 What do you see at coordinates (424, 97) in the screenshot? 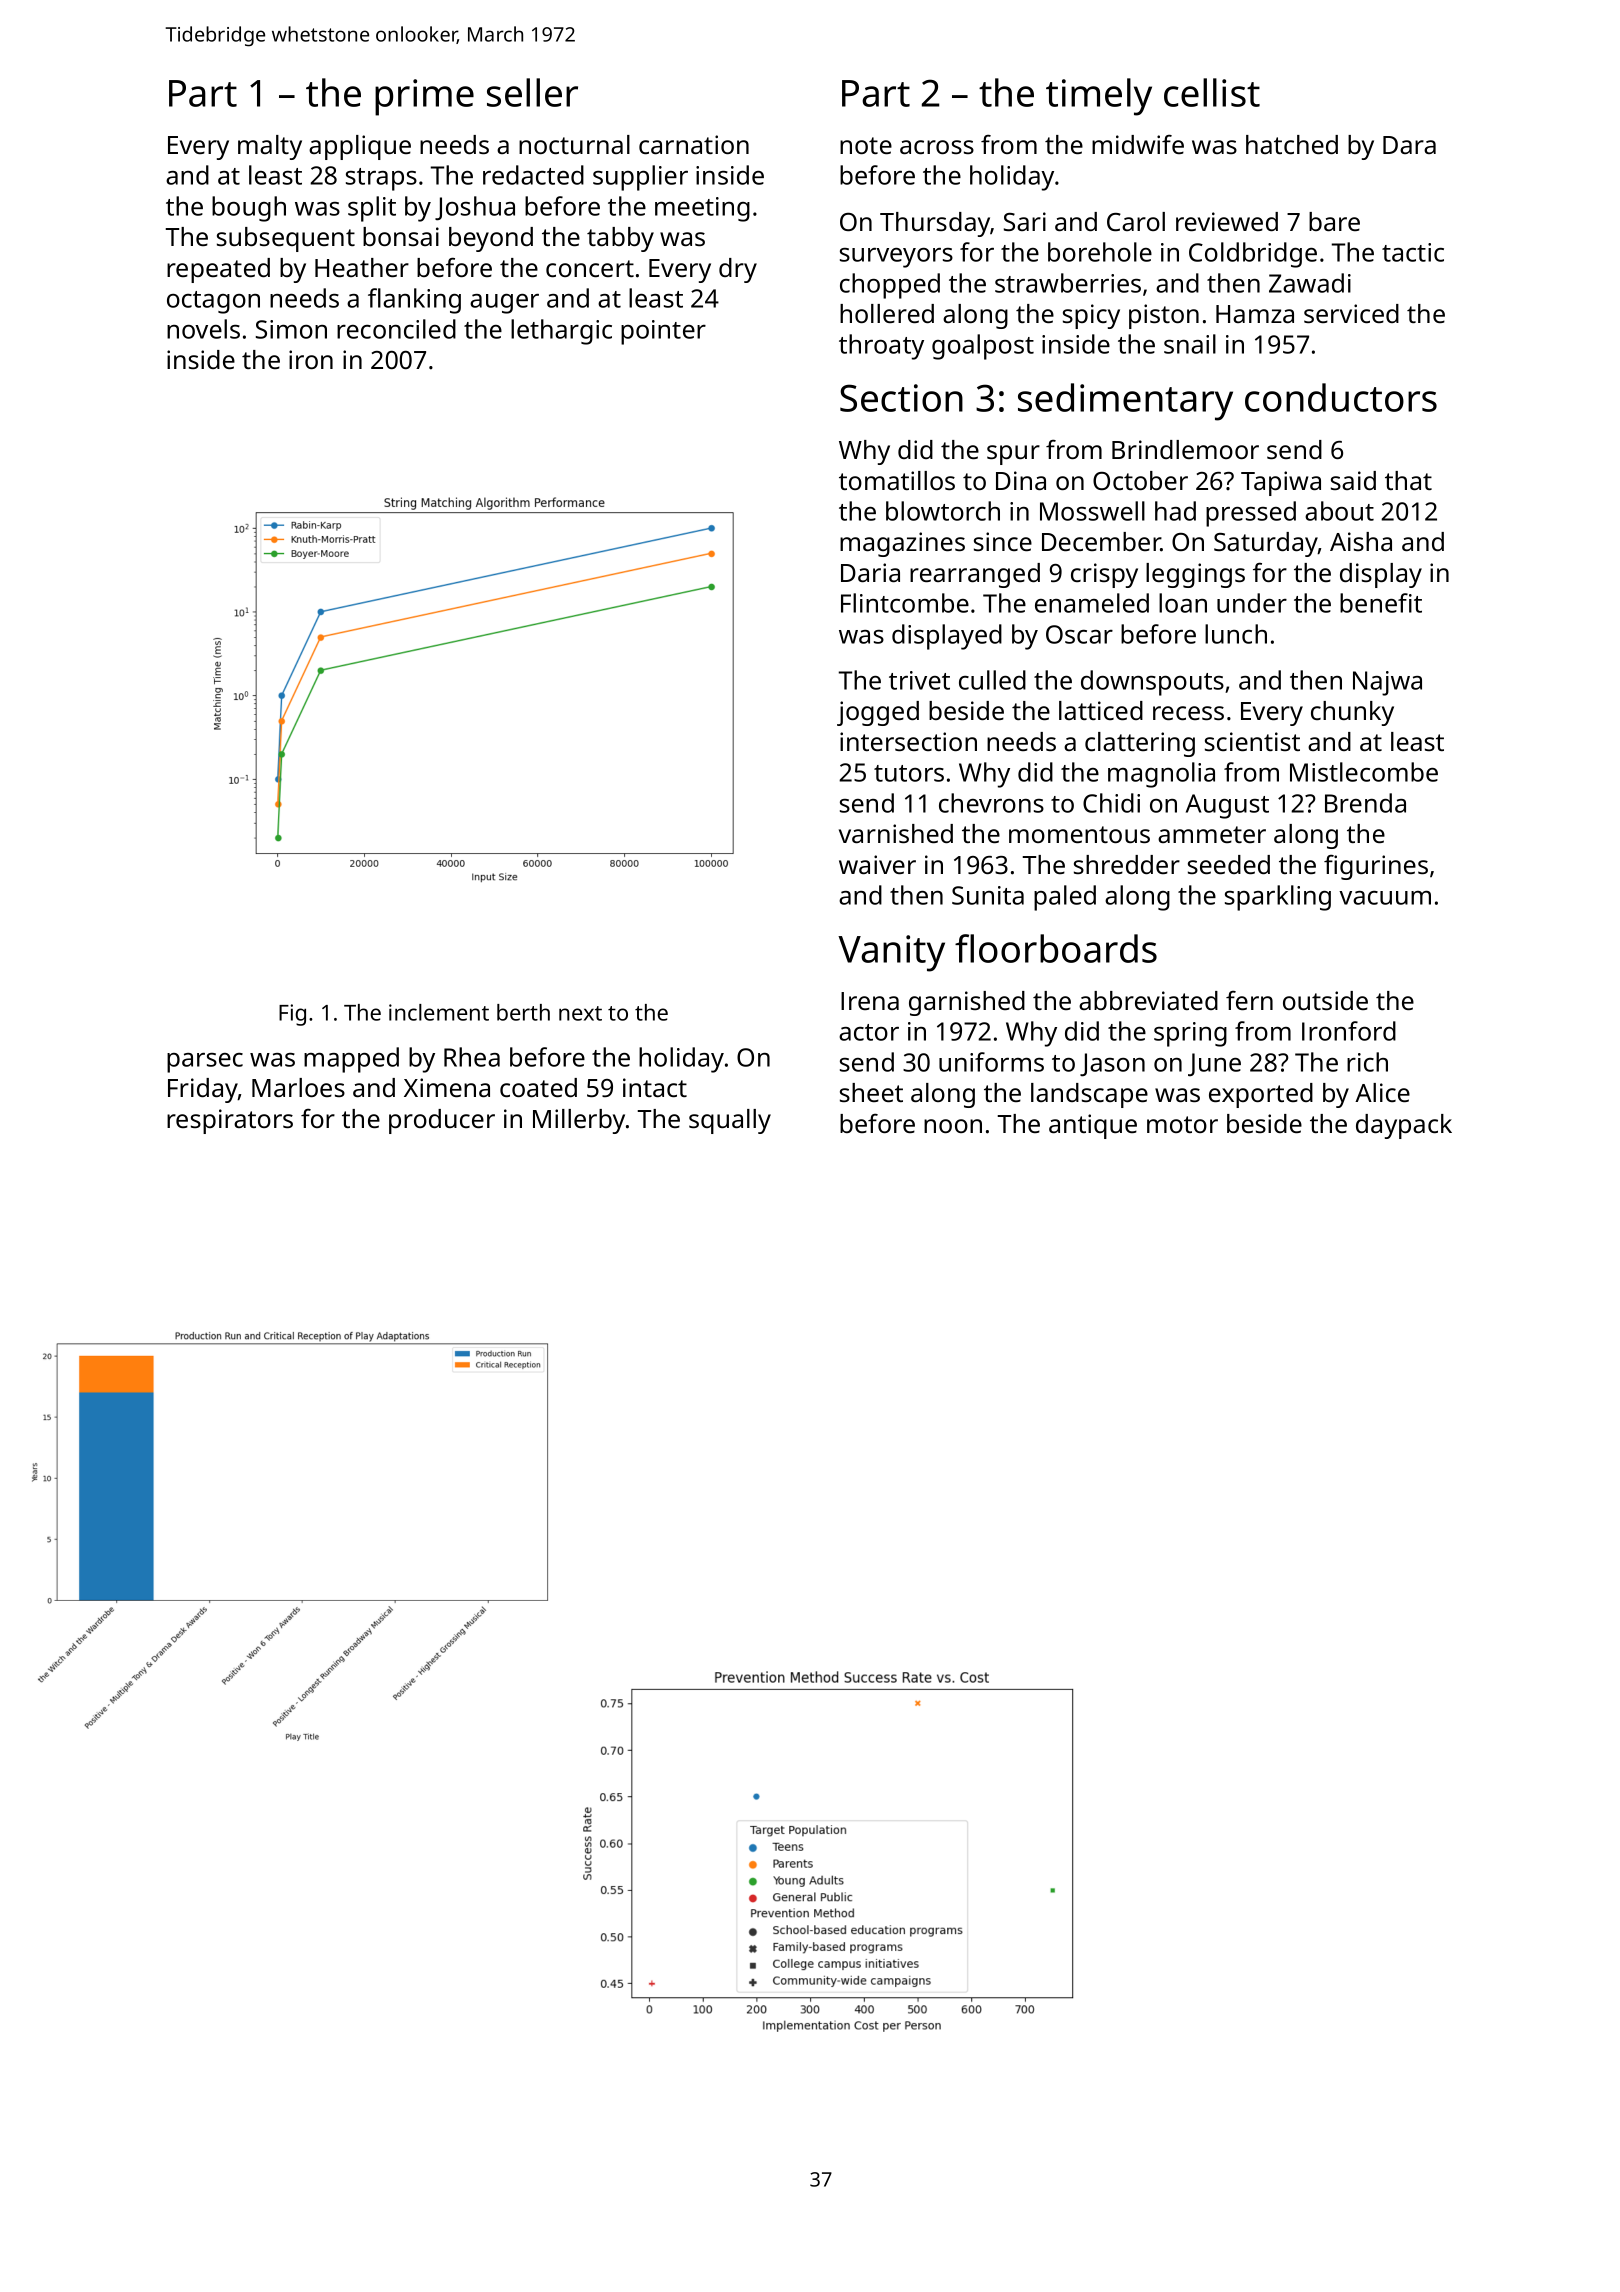
I see `prime` at bounding box center [424, 97].
